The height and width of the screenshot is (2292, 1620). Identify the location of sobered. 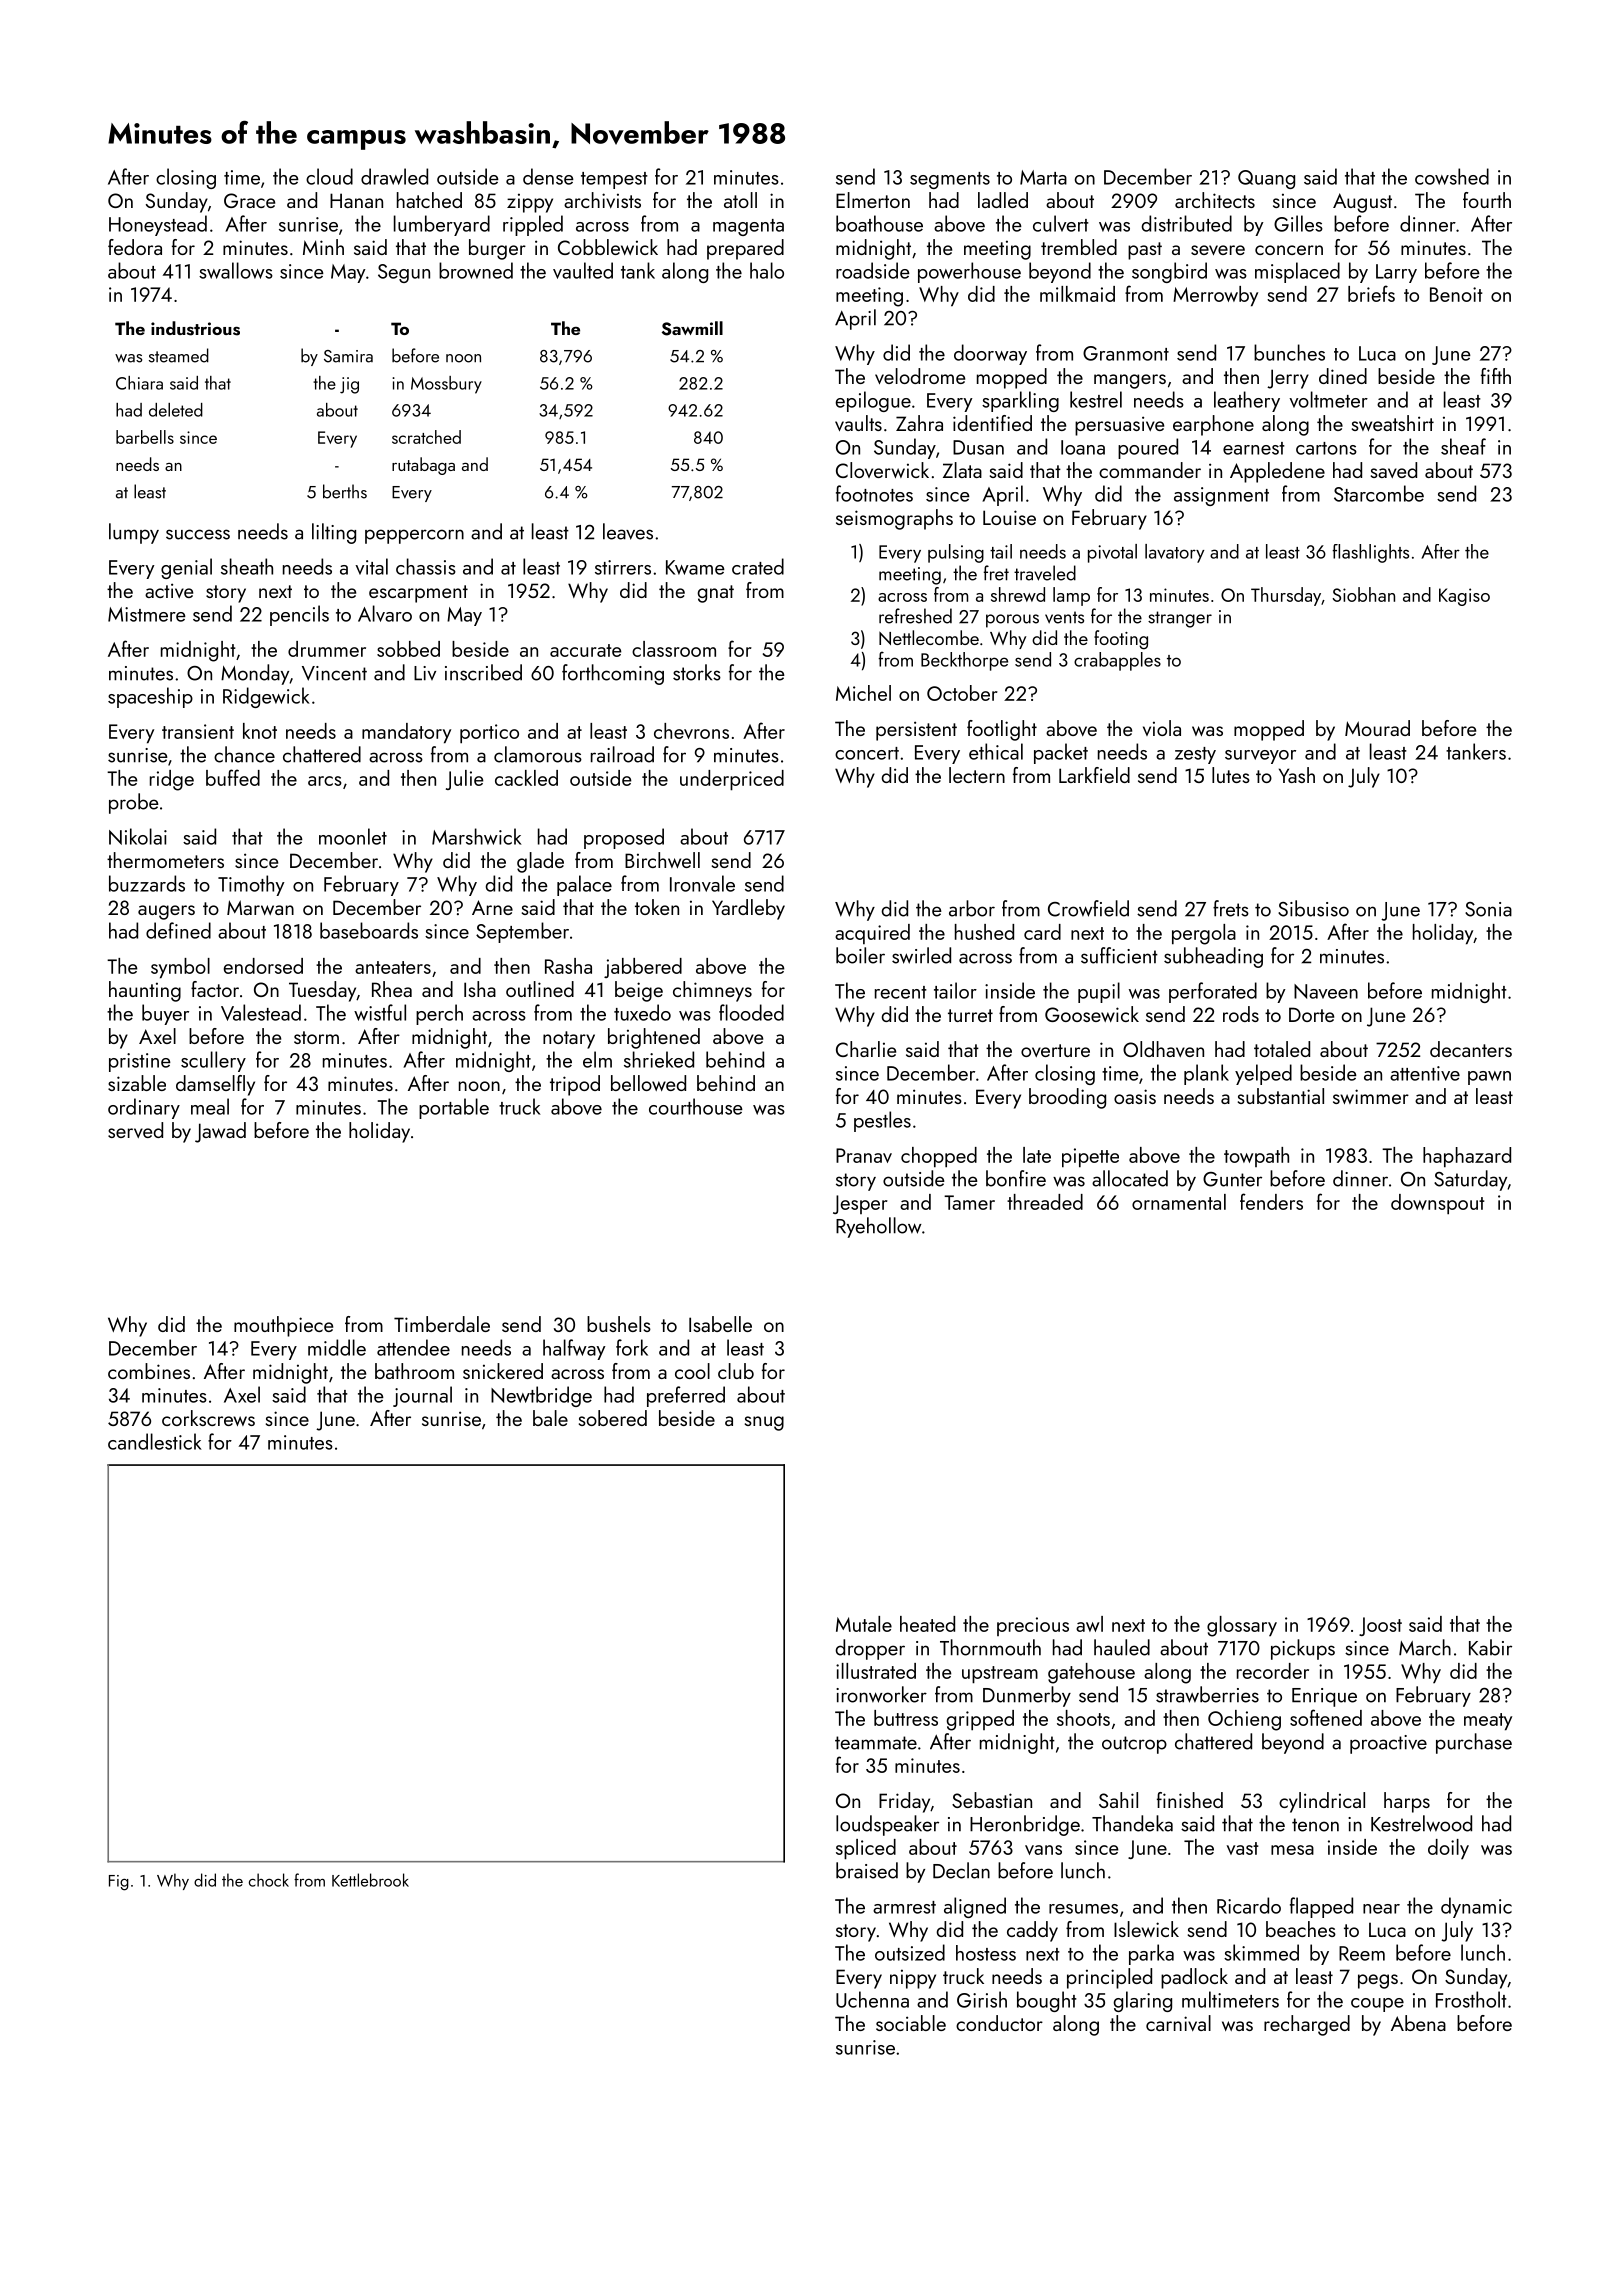
(613, 1418).
